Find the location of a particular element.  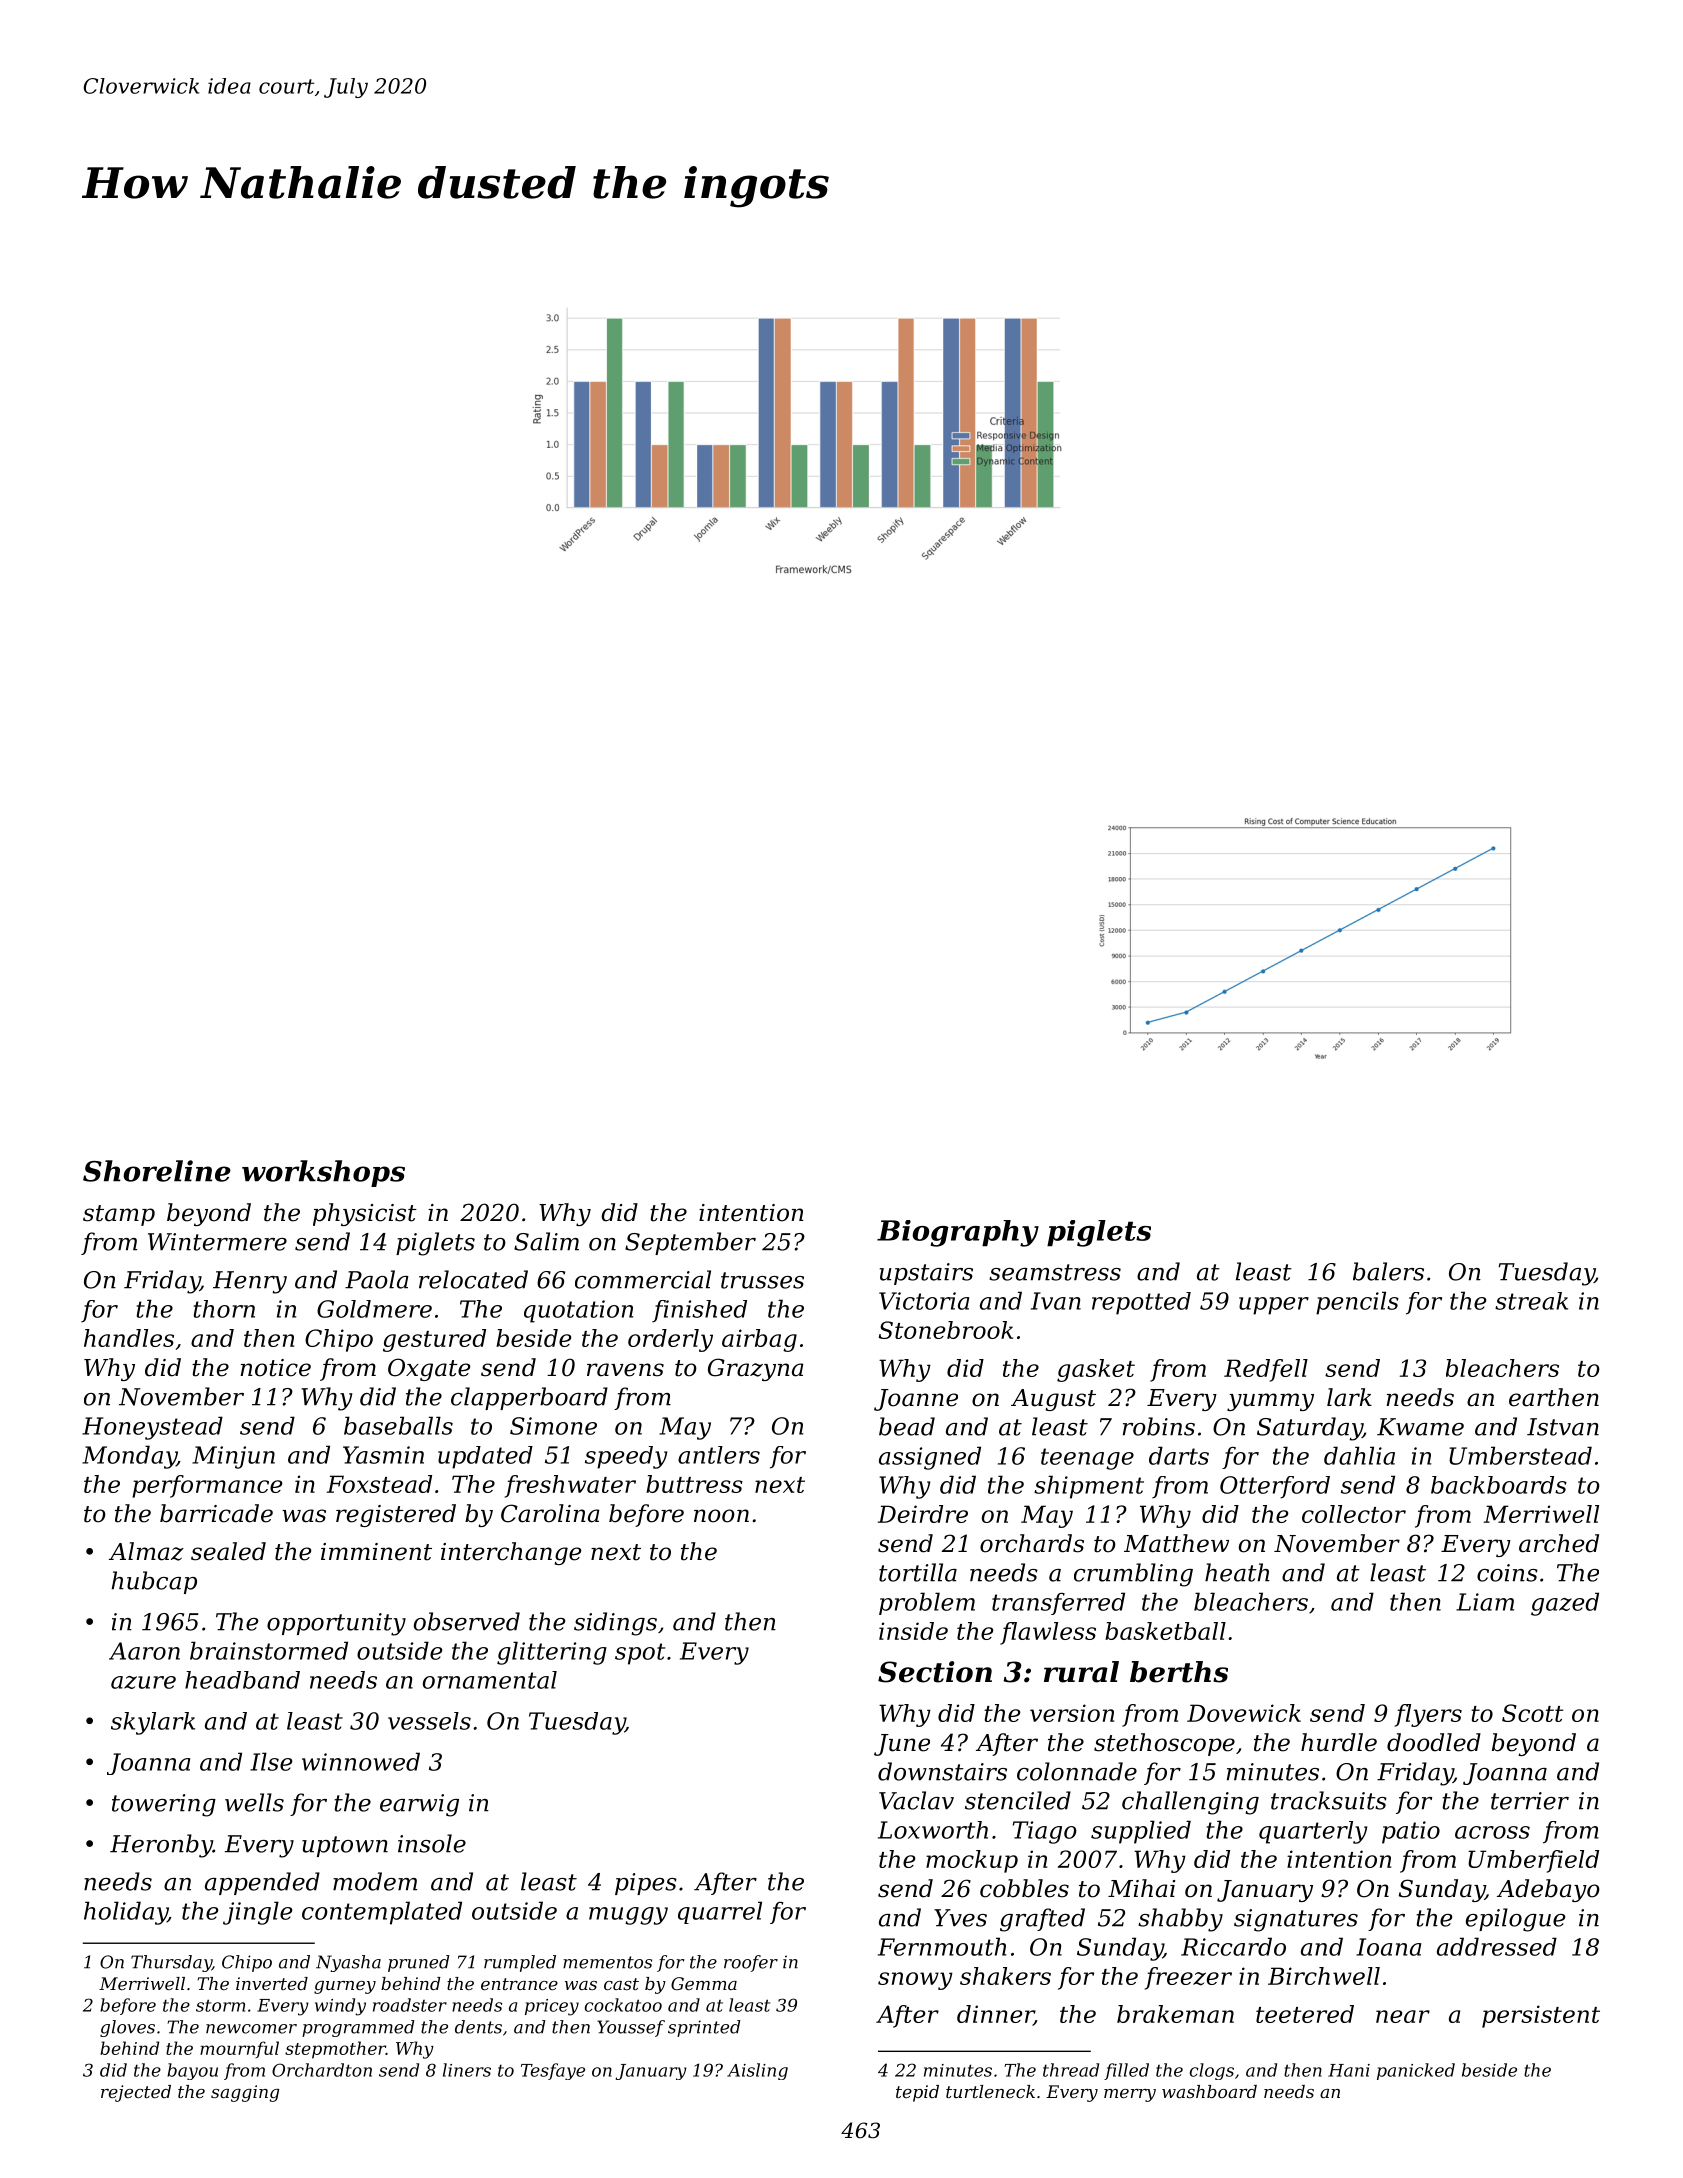

Istvan is located at coordinates (1563, 1427).
